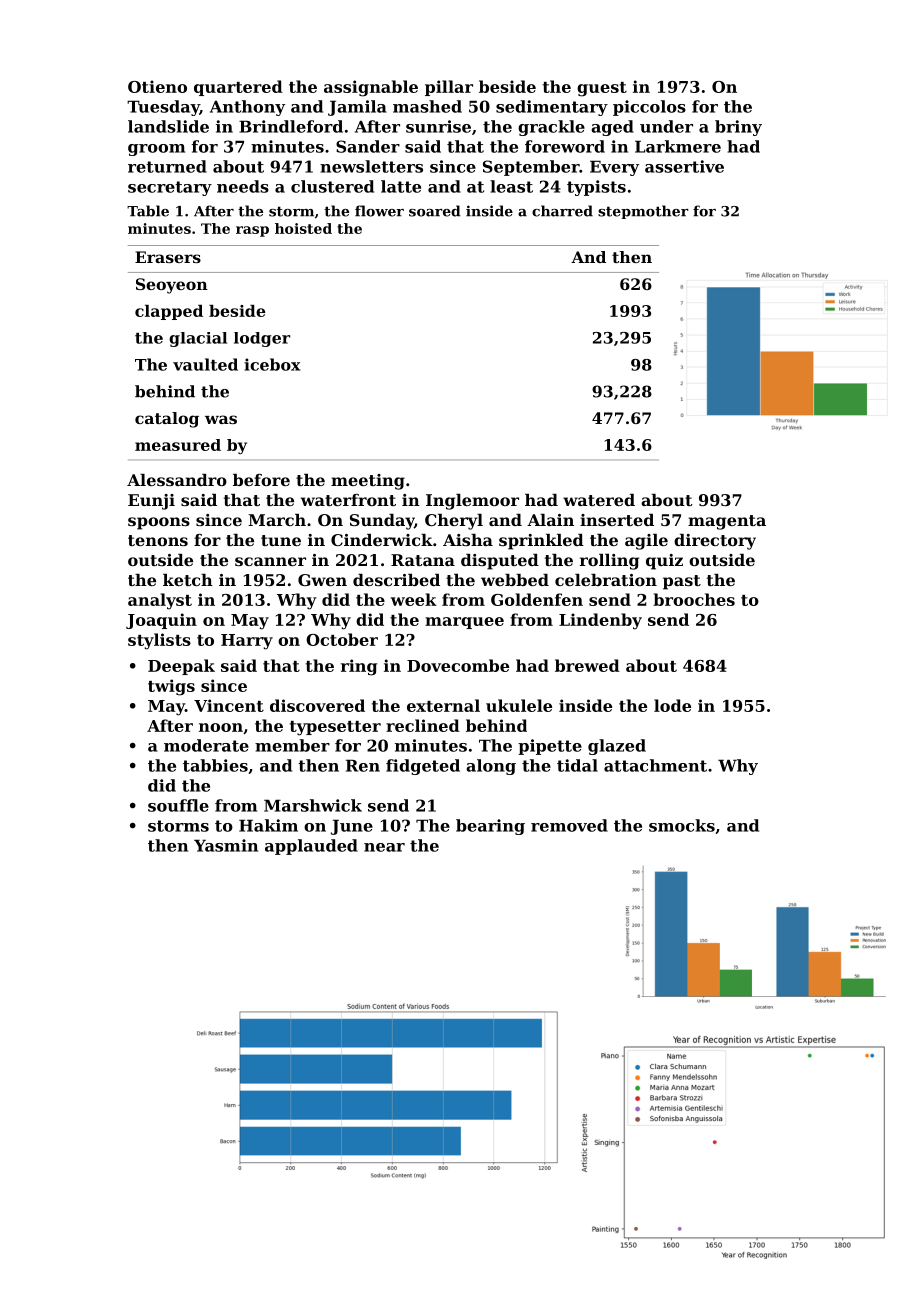 The height and width of the document is (1316, 908). What do you see at coordinates (238, 88) in the document?
I see `quartered` at bounding box center [238, 88].
